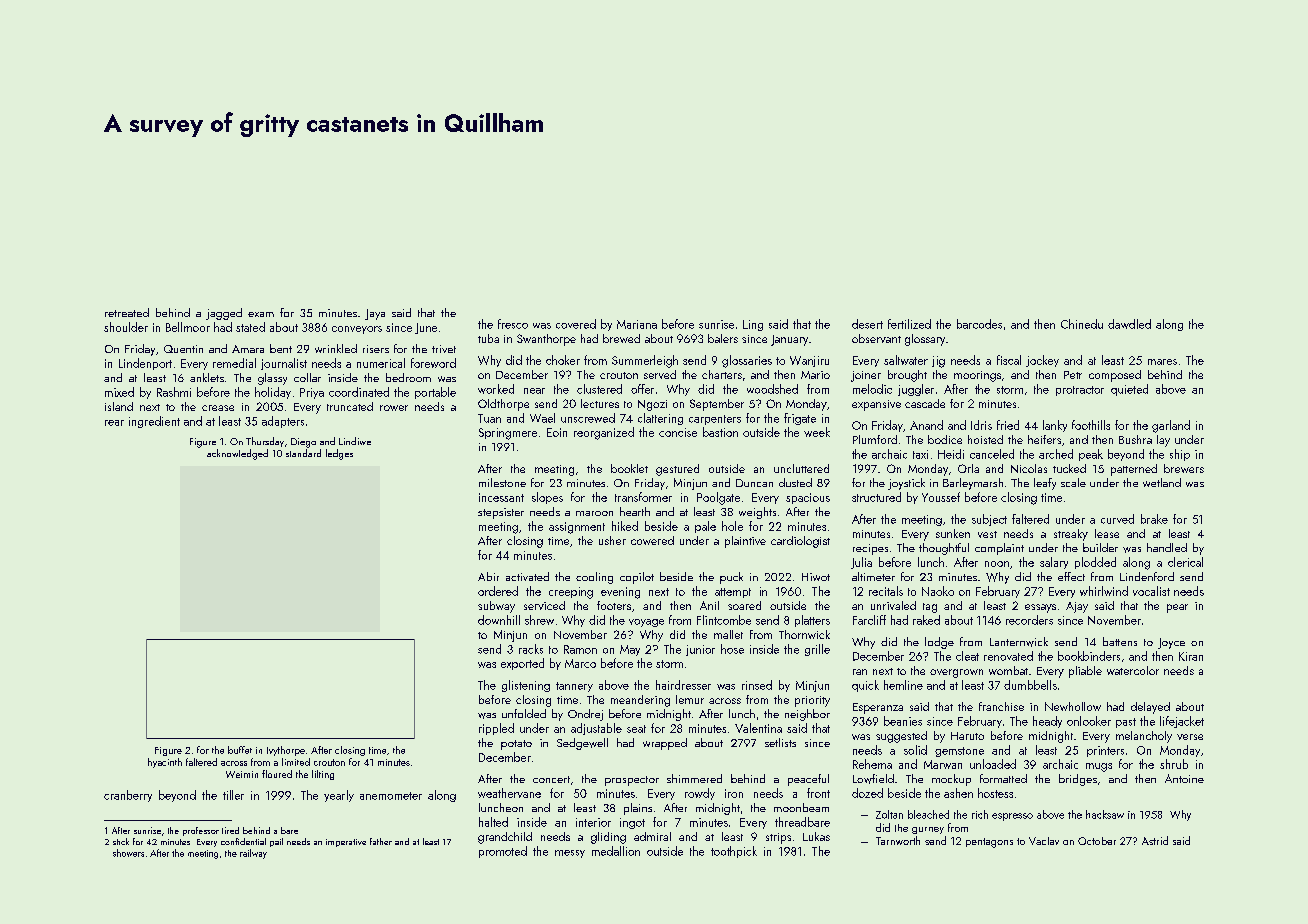  What do you see at coordinates (985, 439) in the document?
I see `hoisted` at bounding box center [985, 439].
